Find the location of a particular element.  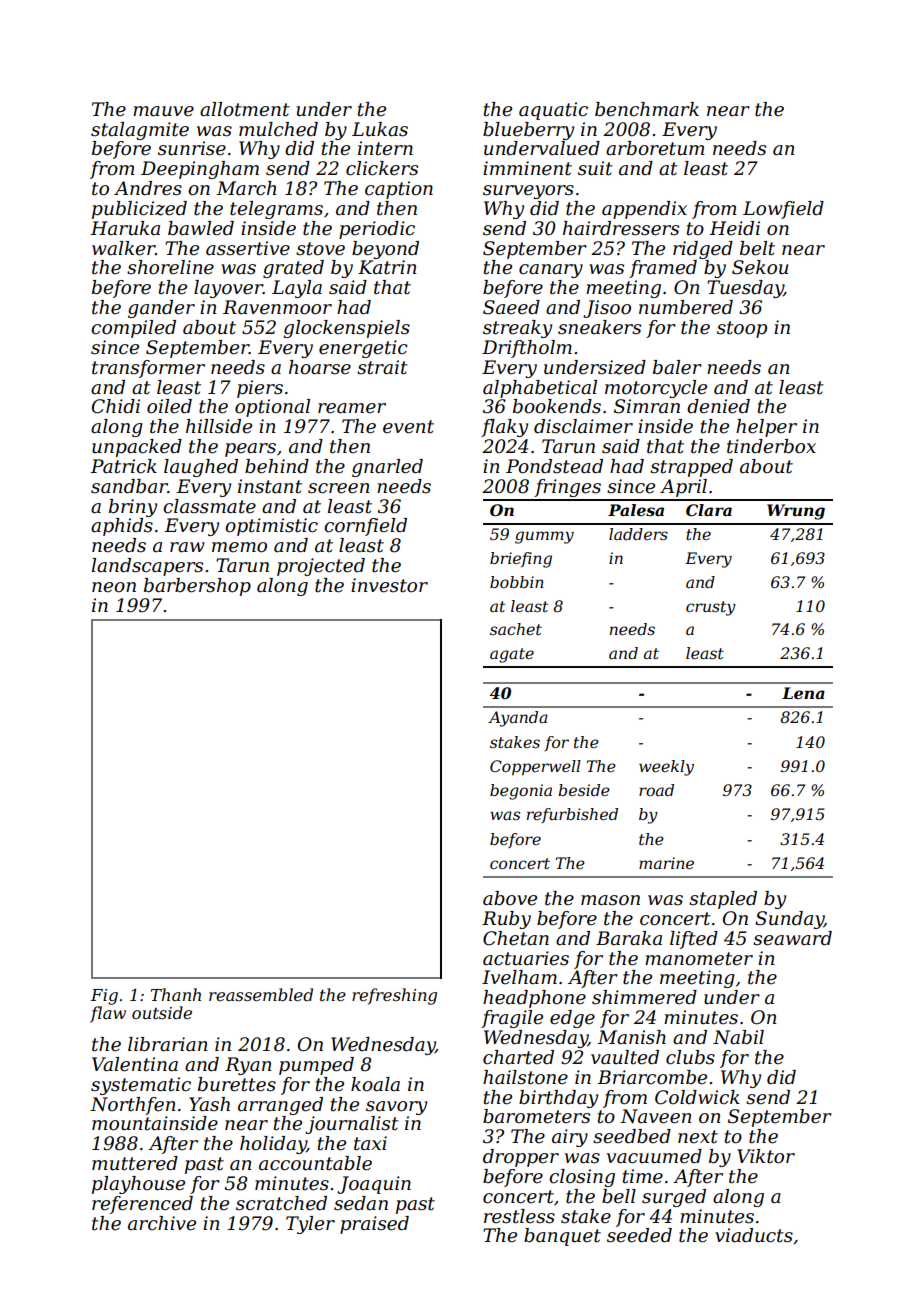

mauve is located at coordinates (163, 111).
